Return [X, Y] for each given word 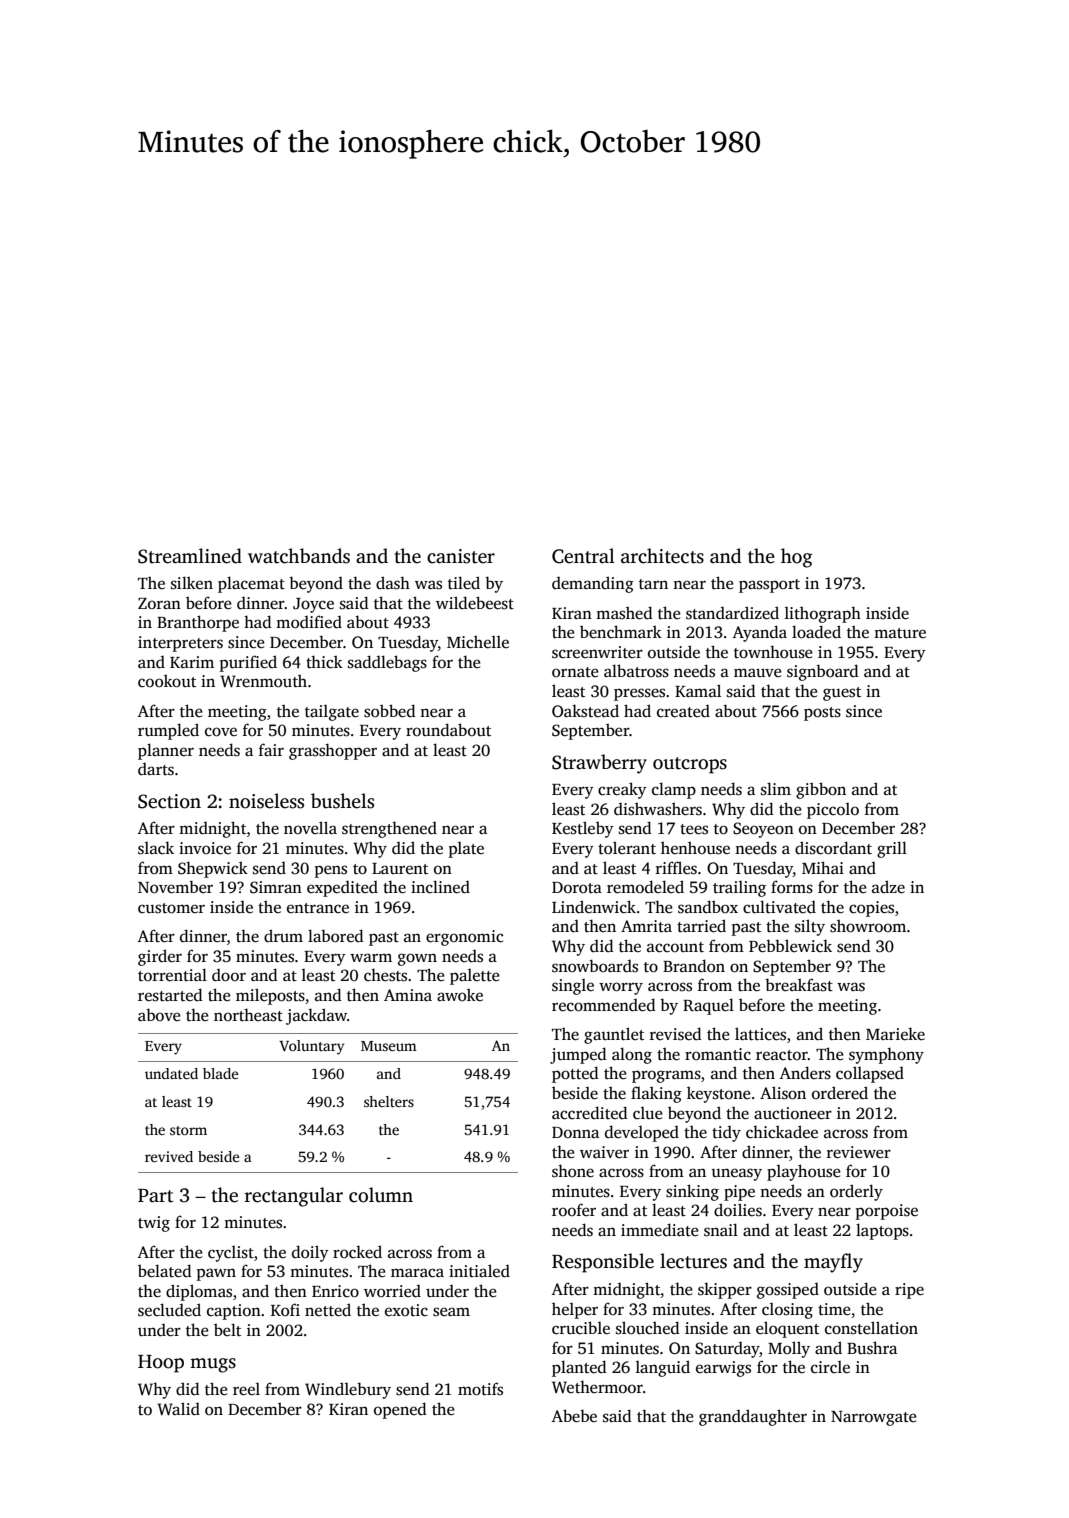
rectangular [294, 1197]
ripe [909, 1291]
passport [769, 586]
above [159, 1014]
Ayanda [759, 633]
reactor [782, 1055]
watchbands [299, 556]
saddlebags [387, 663]
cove [221, 732]
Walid [178, 1409]
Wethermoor [597, 1387]
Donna [575, 1132]
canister [461, 556]
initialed [479, 1271]
